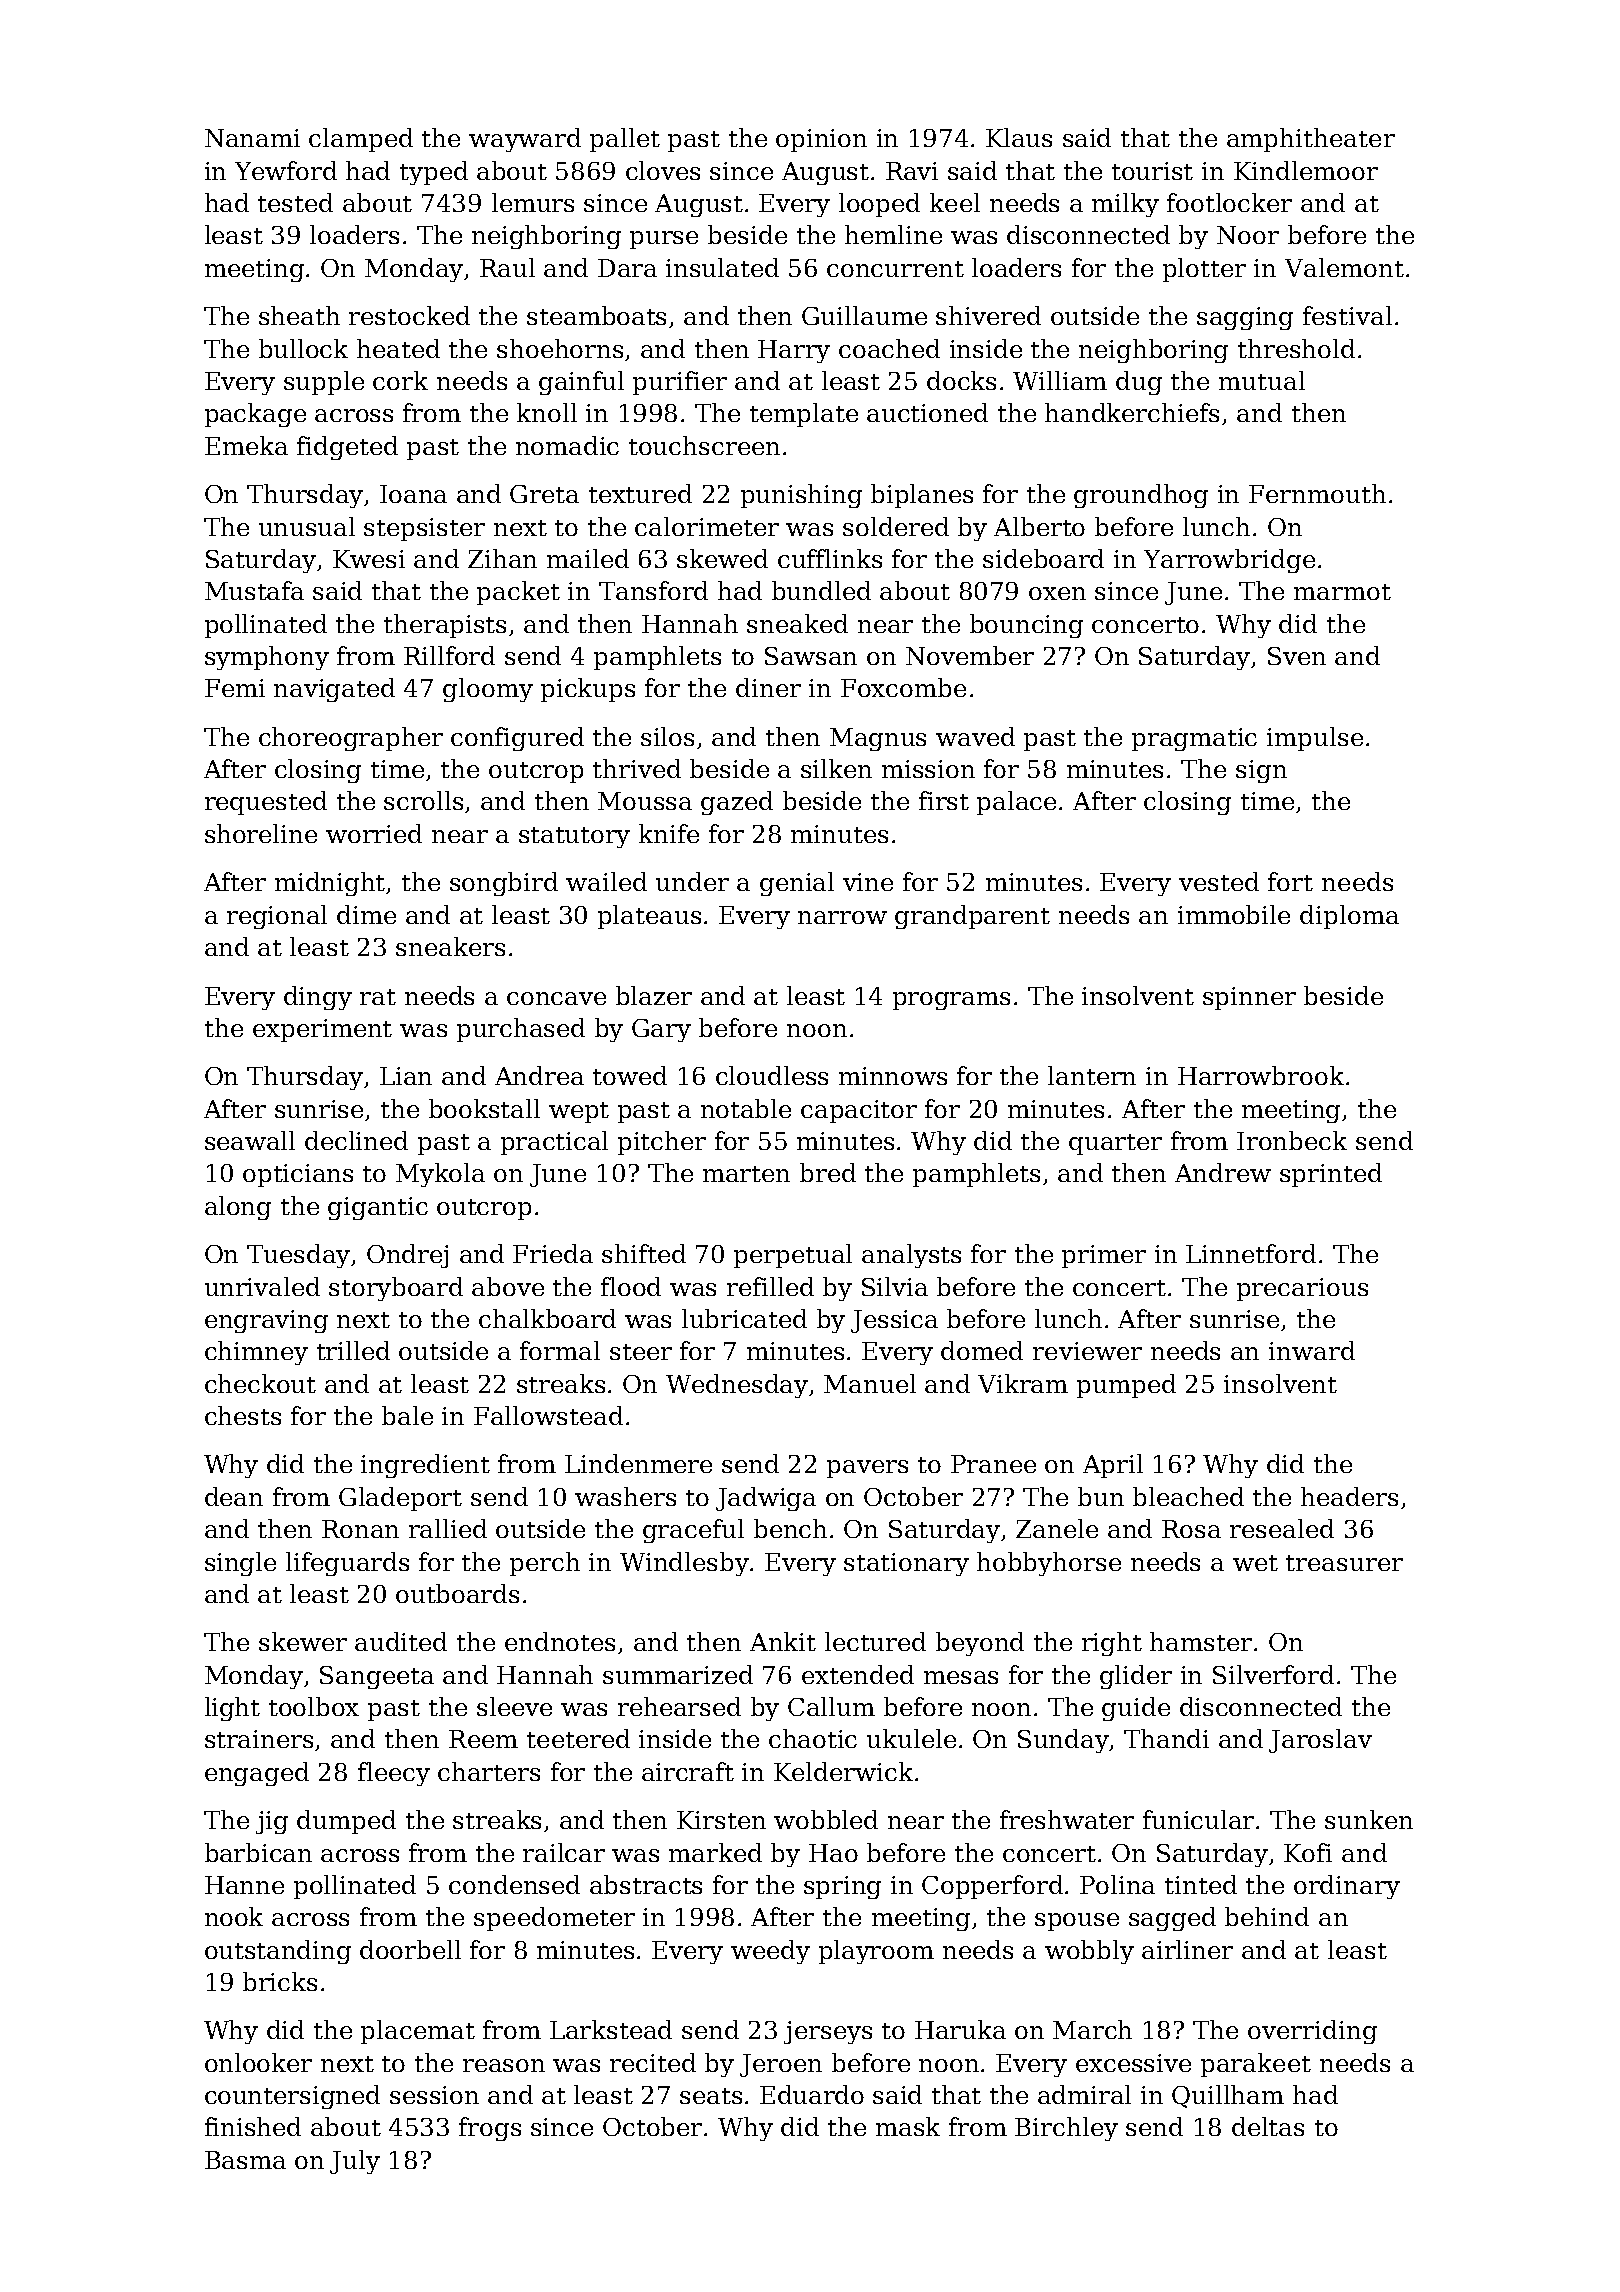 The height and width of the screenshot is (2292, 1620). What do you see at coordinates (722, 267) in the screenshot?
I see `insulated` at bounding box center [722, 267].
